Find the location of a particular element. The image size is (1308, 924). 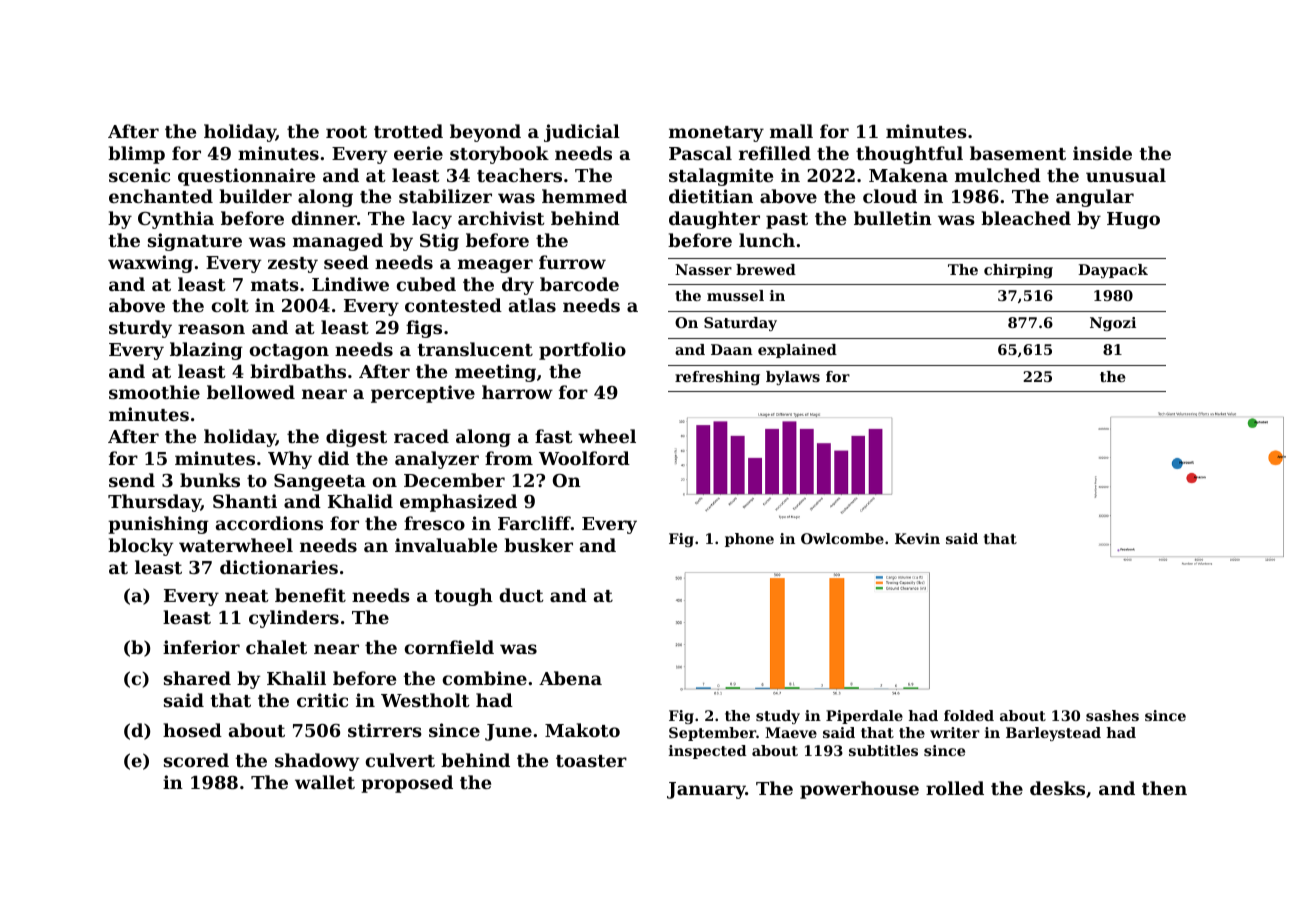

builder is located at coordinates (255, 196).
